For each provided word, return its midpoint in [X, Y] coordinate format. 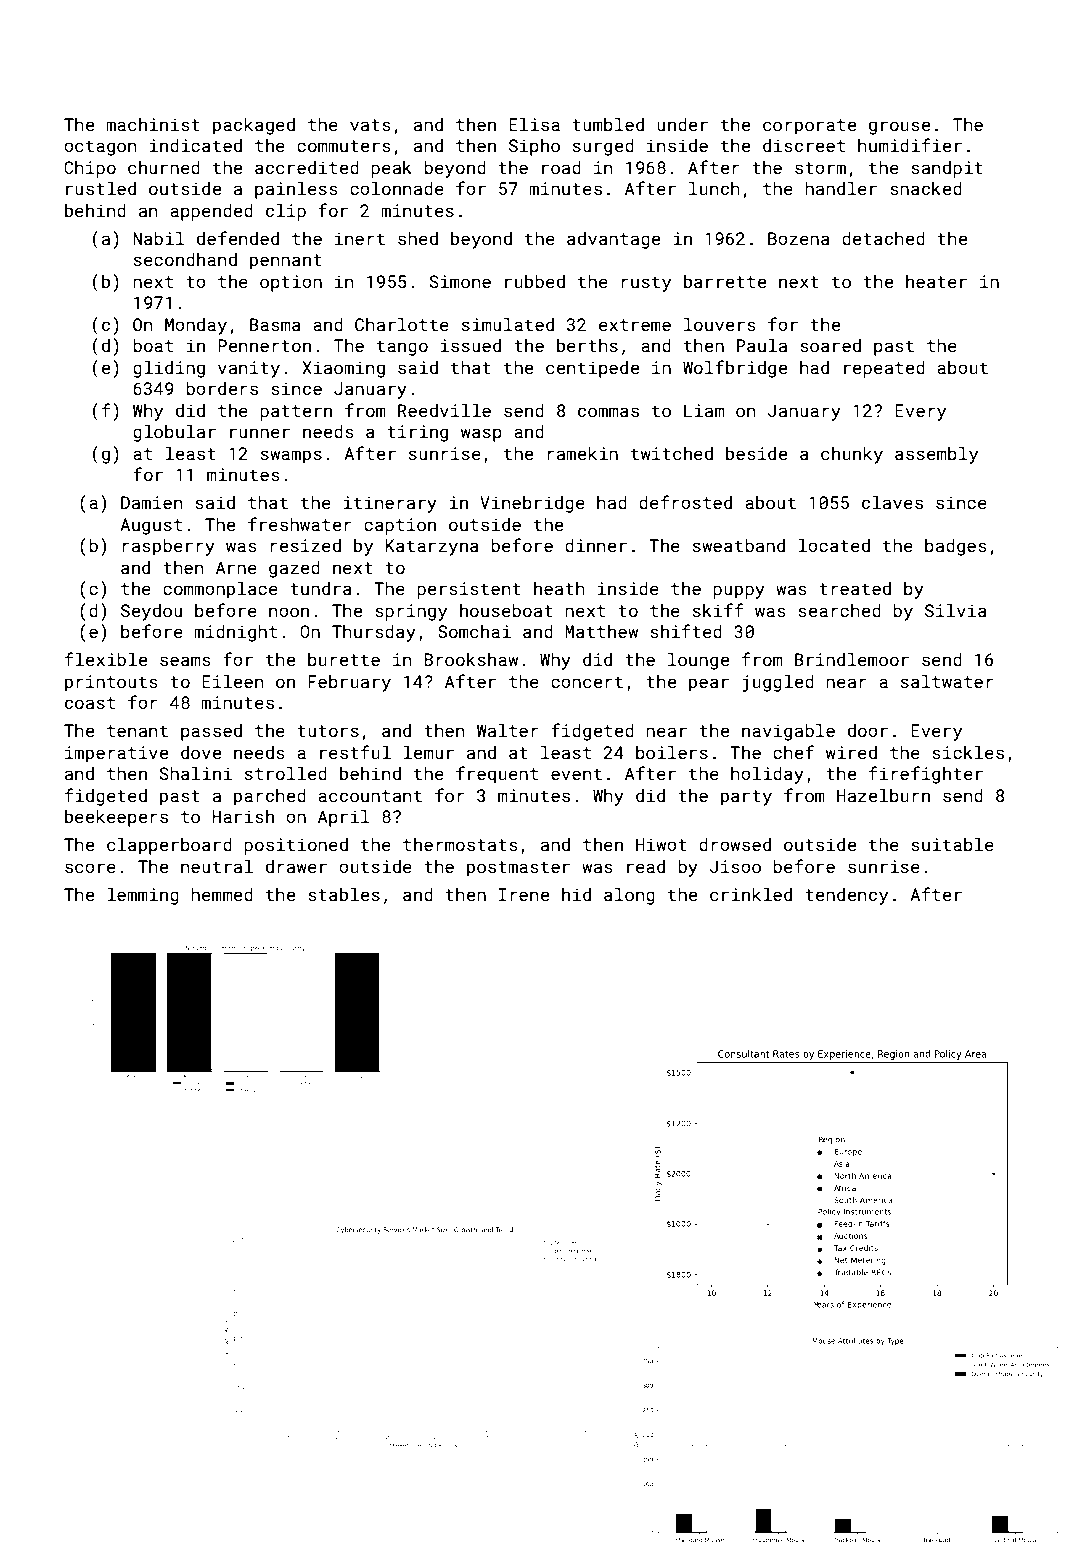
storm [820, 168]
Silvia [956, 610]
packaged [254, 126]
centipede [592, 369]
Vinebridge [532, 504]
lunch [714, 188]
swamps [291, 457]
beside [756, 453]
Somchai [474, 631]
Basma [275, 324]
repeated [884, 369]
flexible [106, 659]
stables [344, 894]
